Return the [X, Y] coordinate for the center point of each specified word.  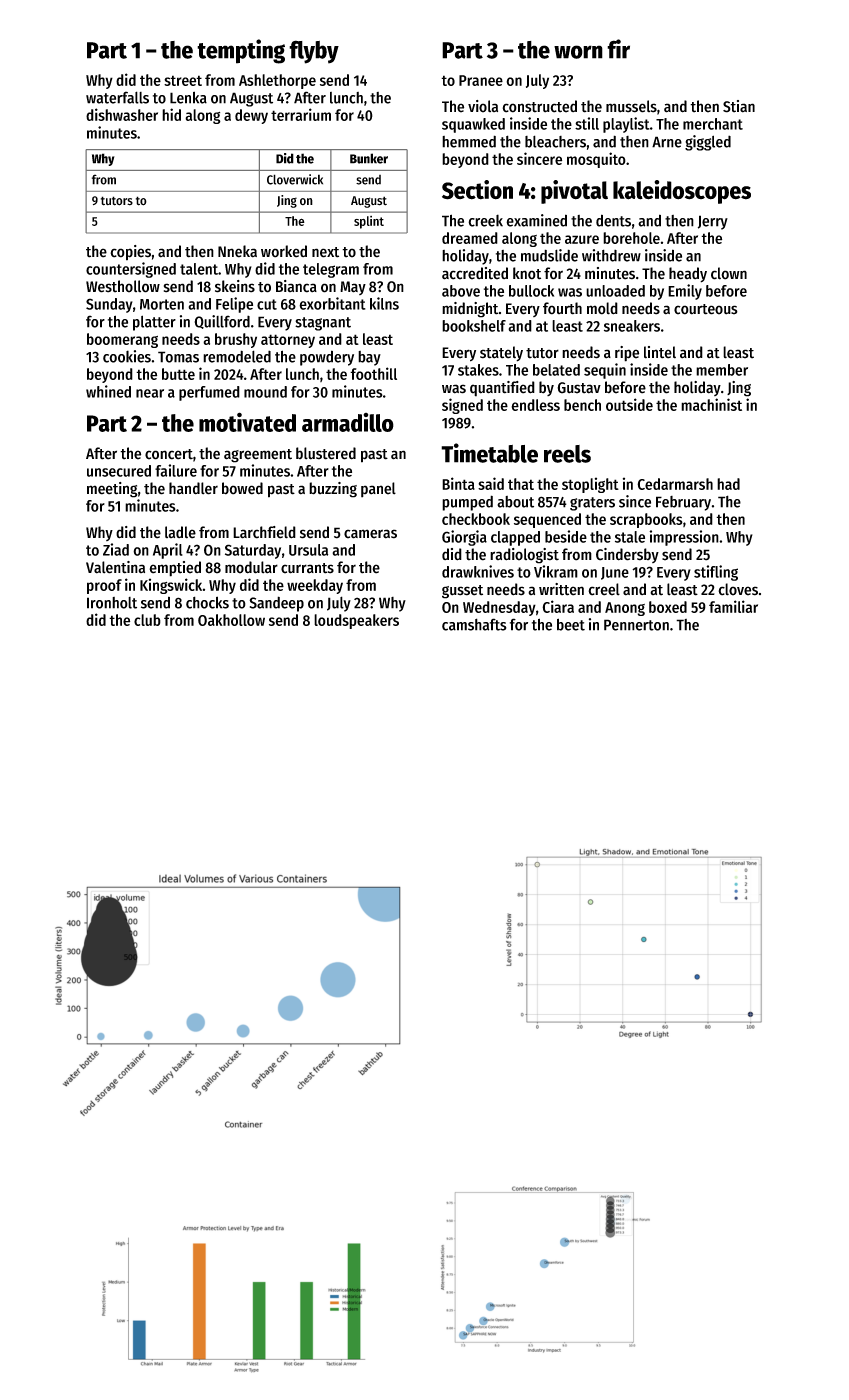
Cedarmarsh [675, 484]
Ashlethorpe [277, 81]
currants [307, 568]
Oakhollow [231, 620]
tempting [241, 51]
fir [618, 49]
